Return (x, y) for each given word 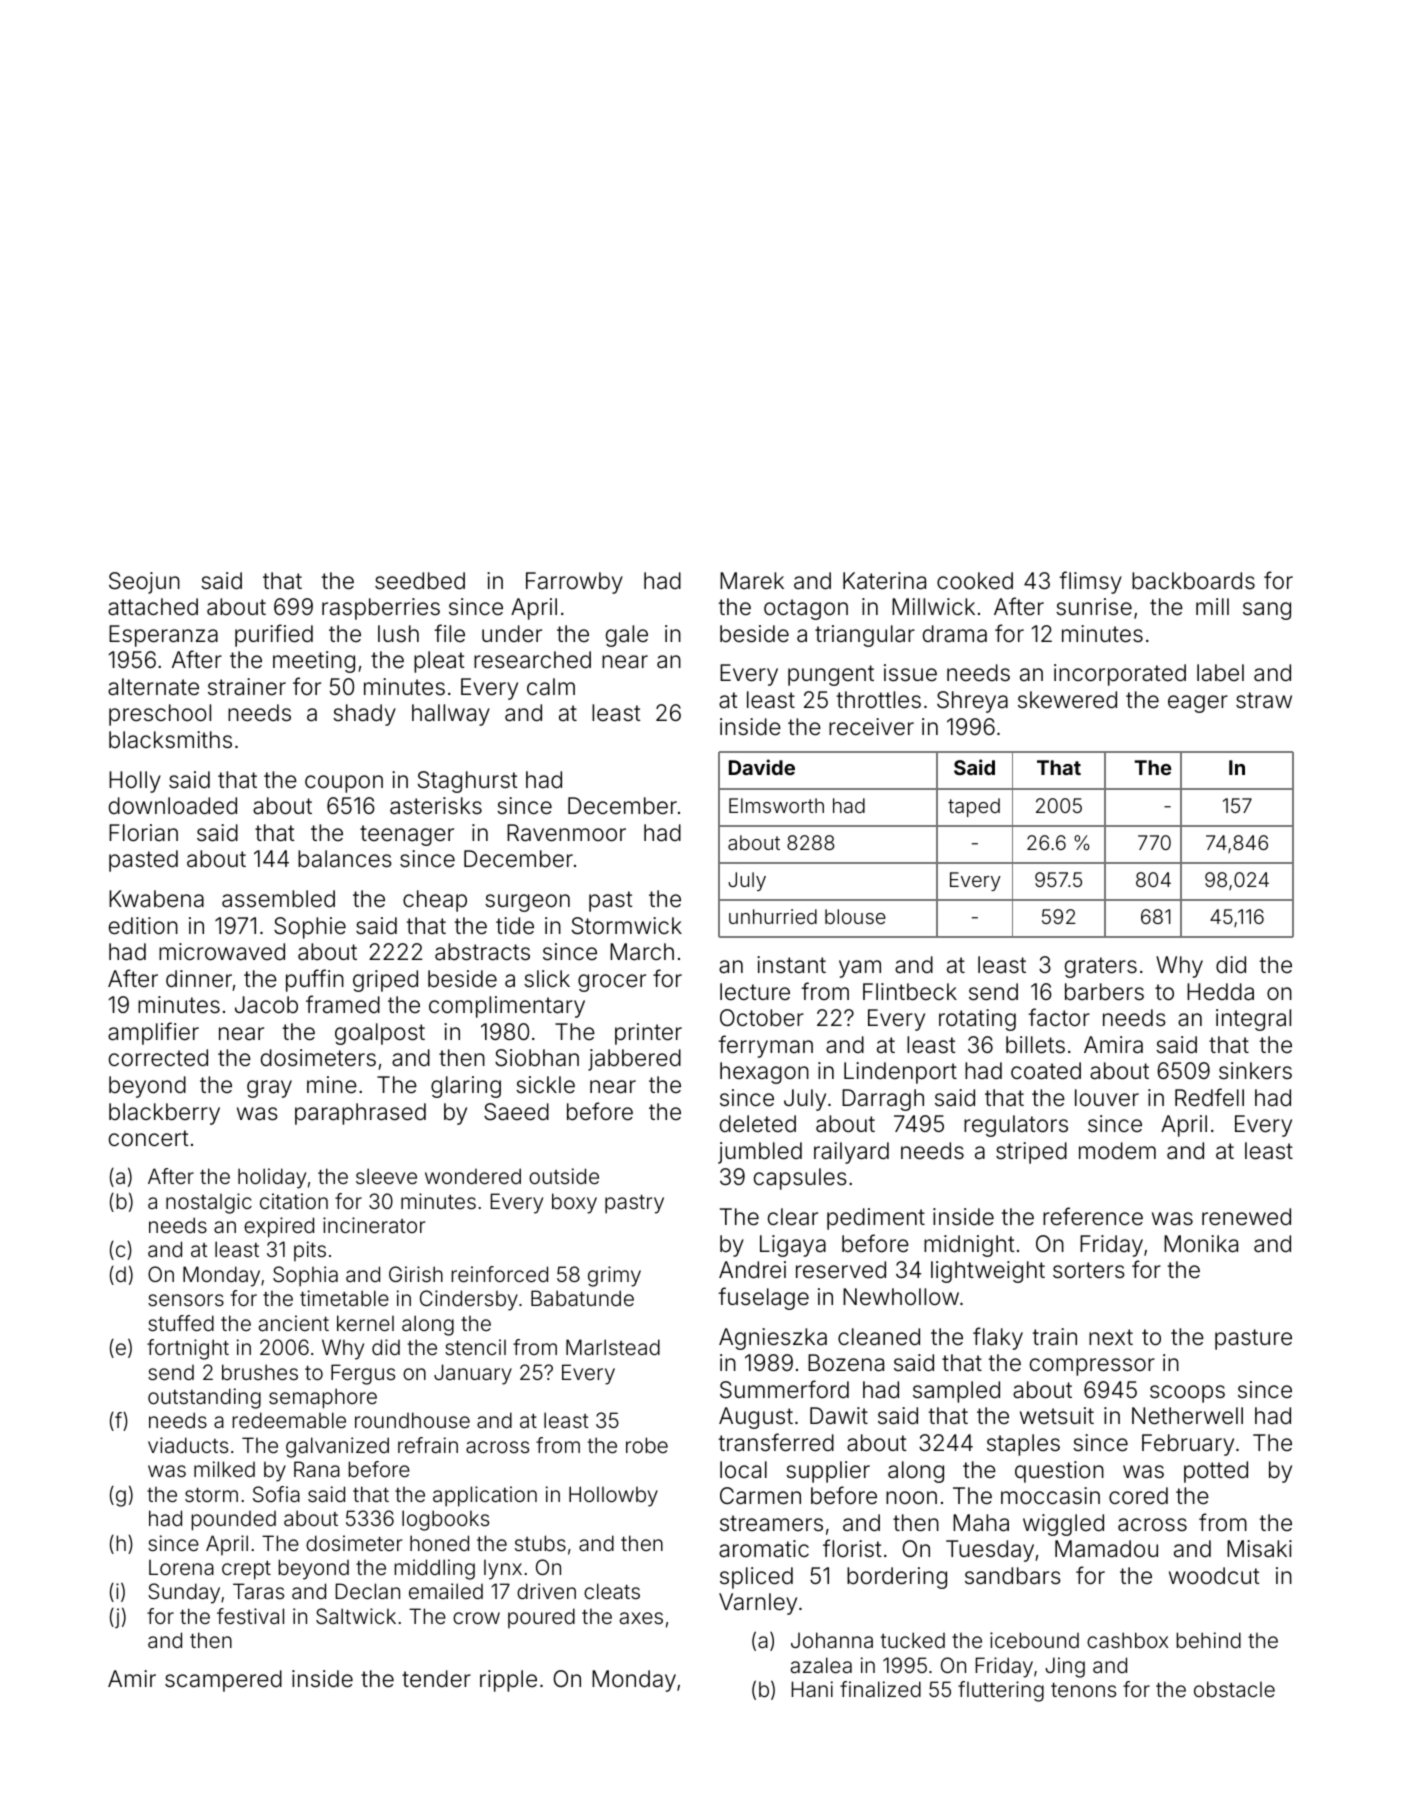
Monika (1201, 1244)
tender (436, 1679)
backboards (1193, 581)
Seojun (144, 583)
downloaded (173, 806)
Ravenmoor (566, 833)
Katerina (884, 581)
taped (974, 807)
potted (1216, 1472)
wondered (473, 1176)
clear (793, 1217)
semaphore (323, 1398)
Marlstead (613, 1347)
